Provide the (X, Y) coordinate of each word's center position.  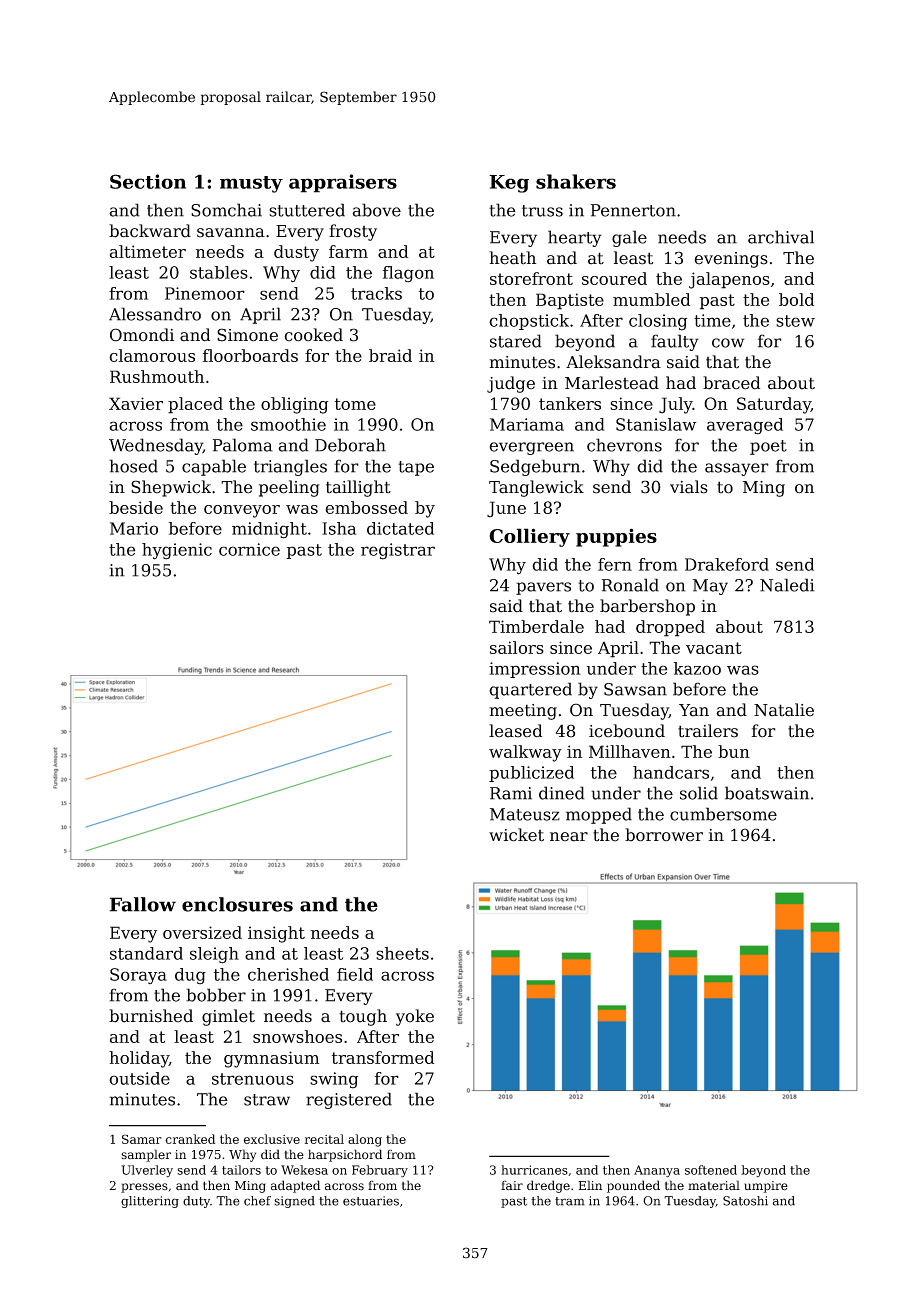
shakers (576, 181)
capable (214, 467)
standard (146, 953)
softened (711, 1170)
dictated (400, 528)
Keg (509, 184)
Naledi (787, 585)
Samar (142, 1139)
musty (251, 184)
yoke (415, 1017)
